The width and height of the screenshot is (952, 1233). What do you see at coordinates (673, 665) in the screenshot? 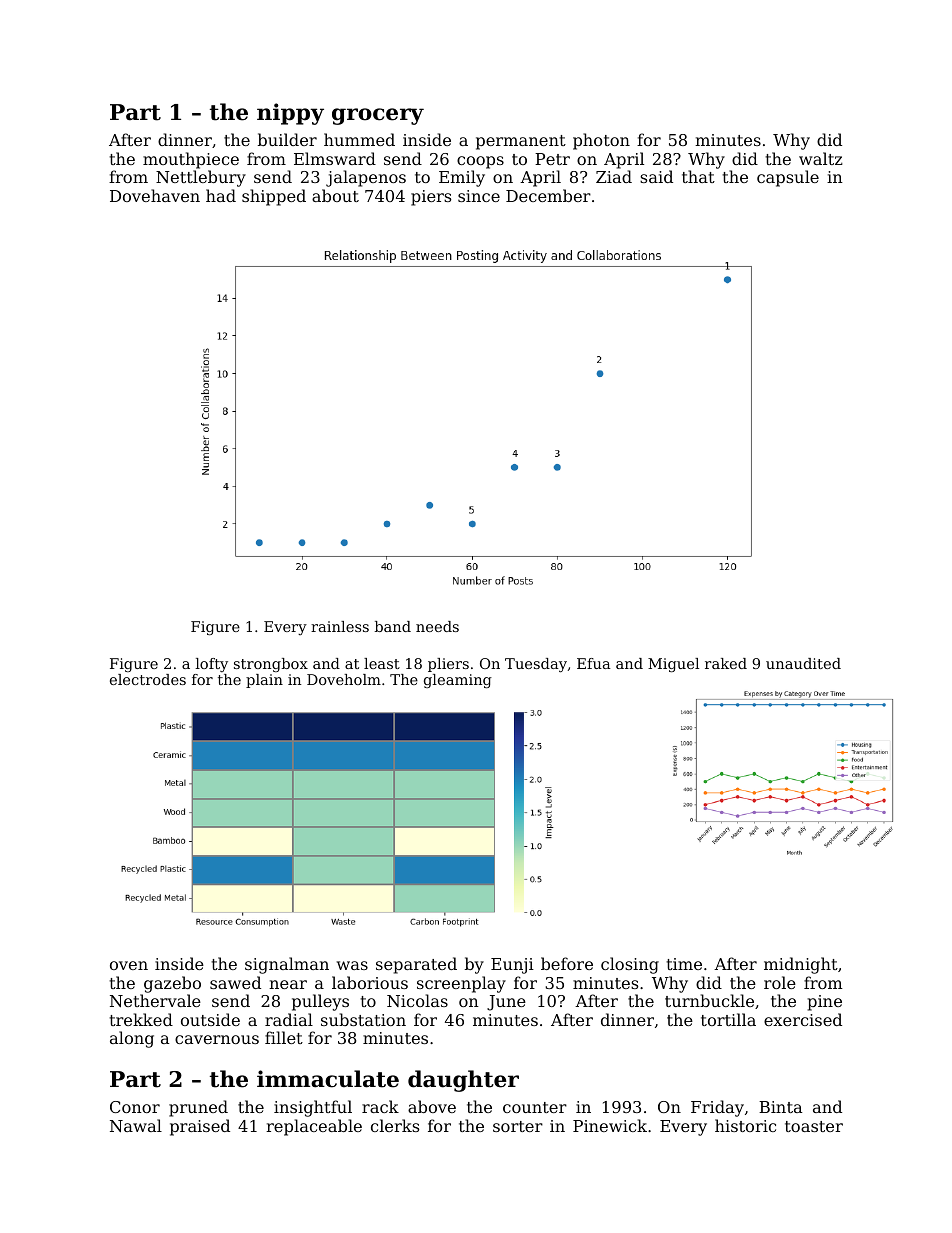
I see `Miguel` at bounding box center [673, 665].
